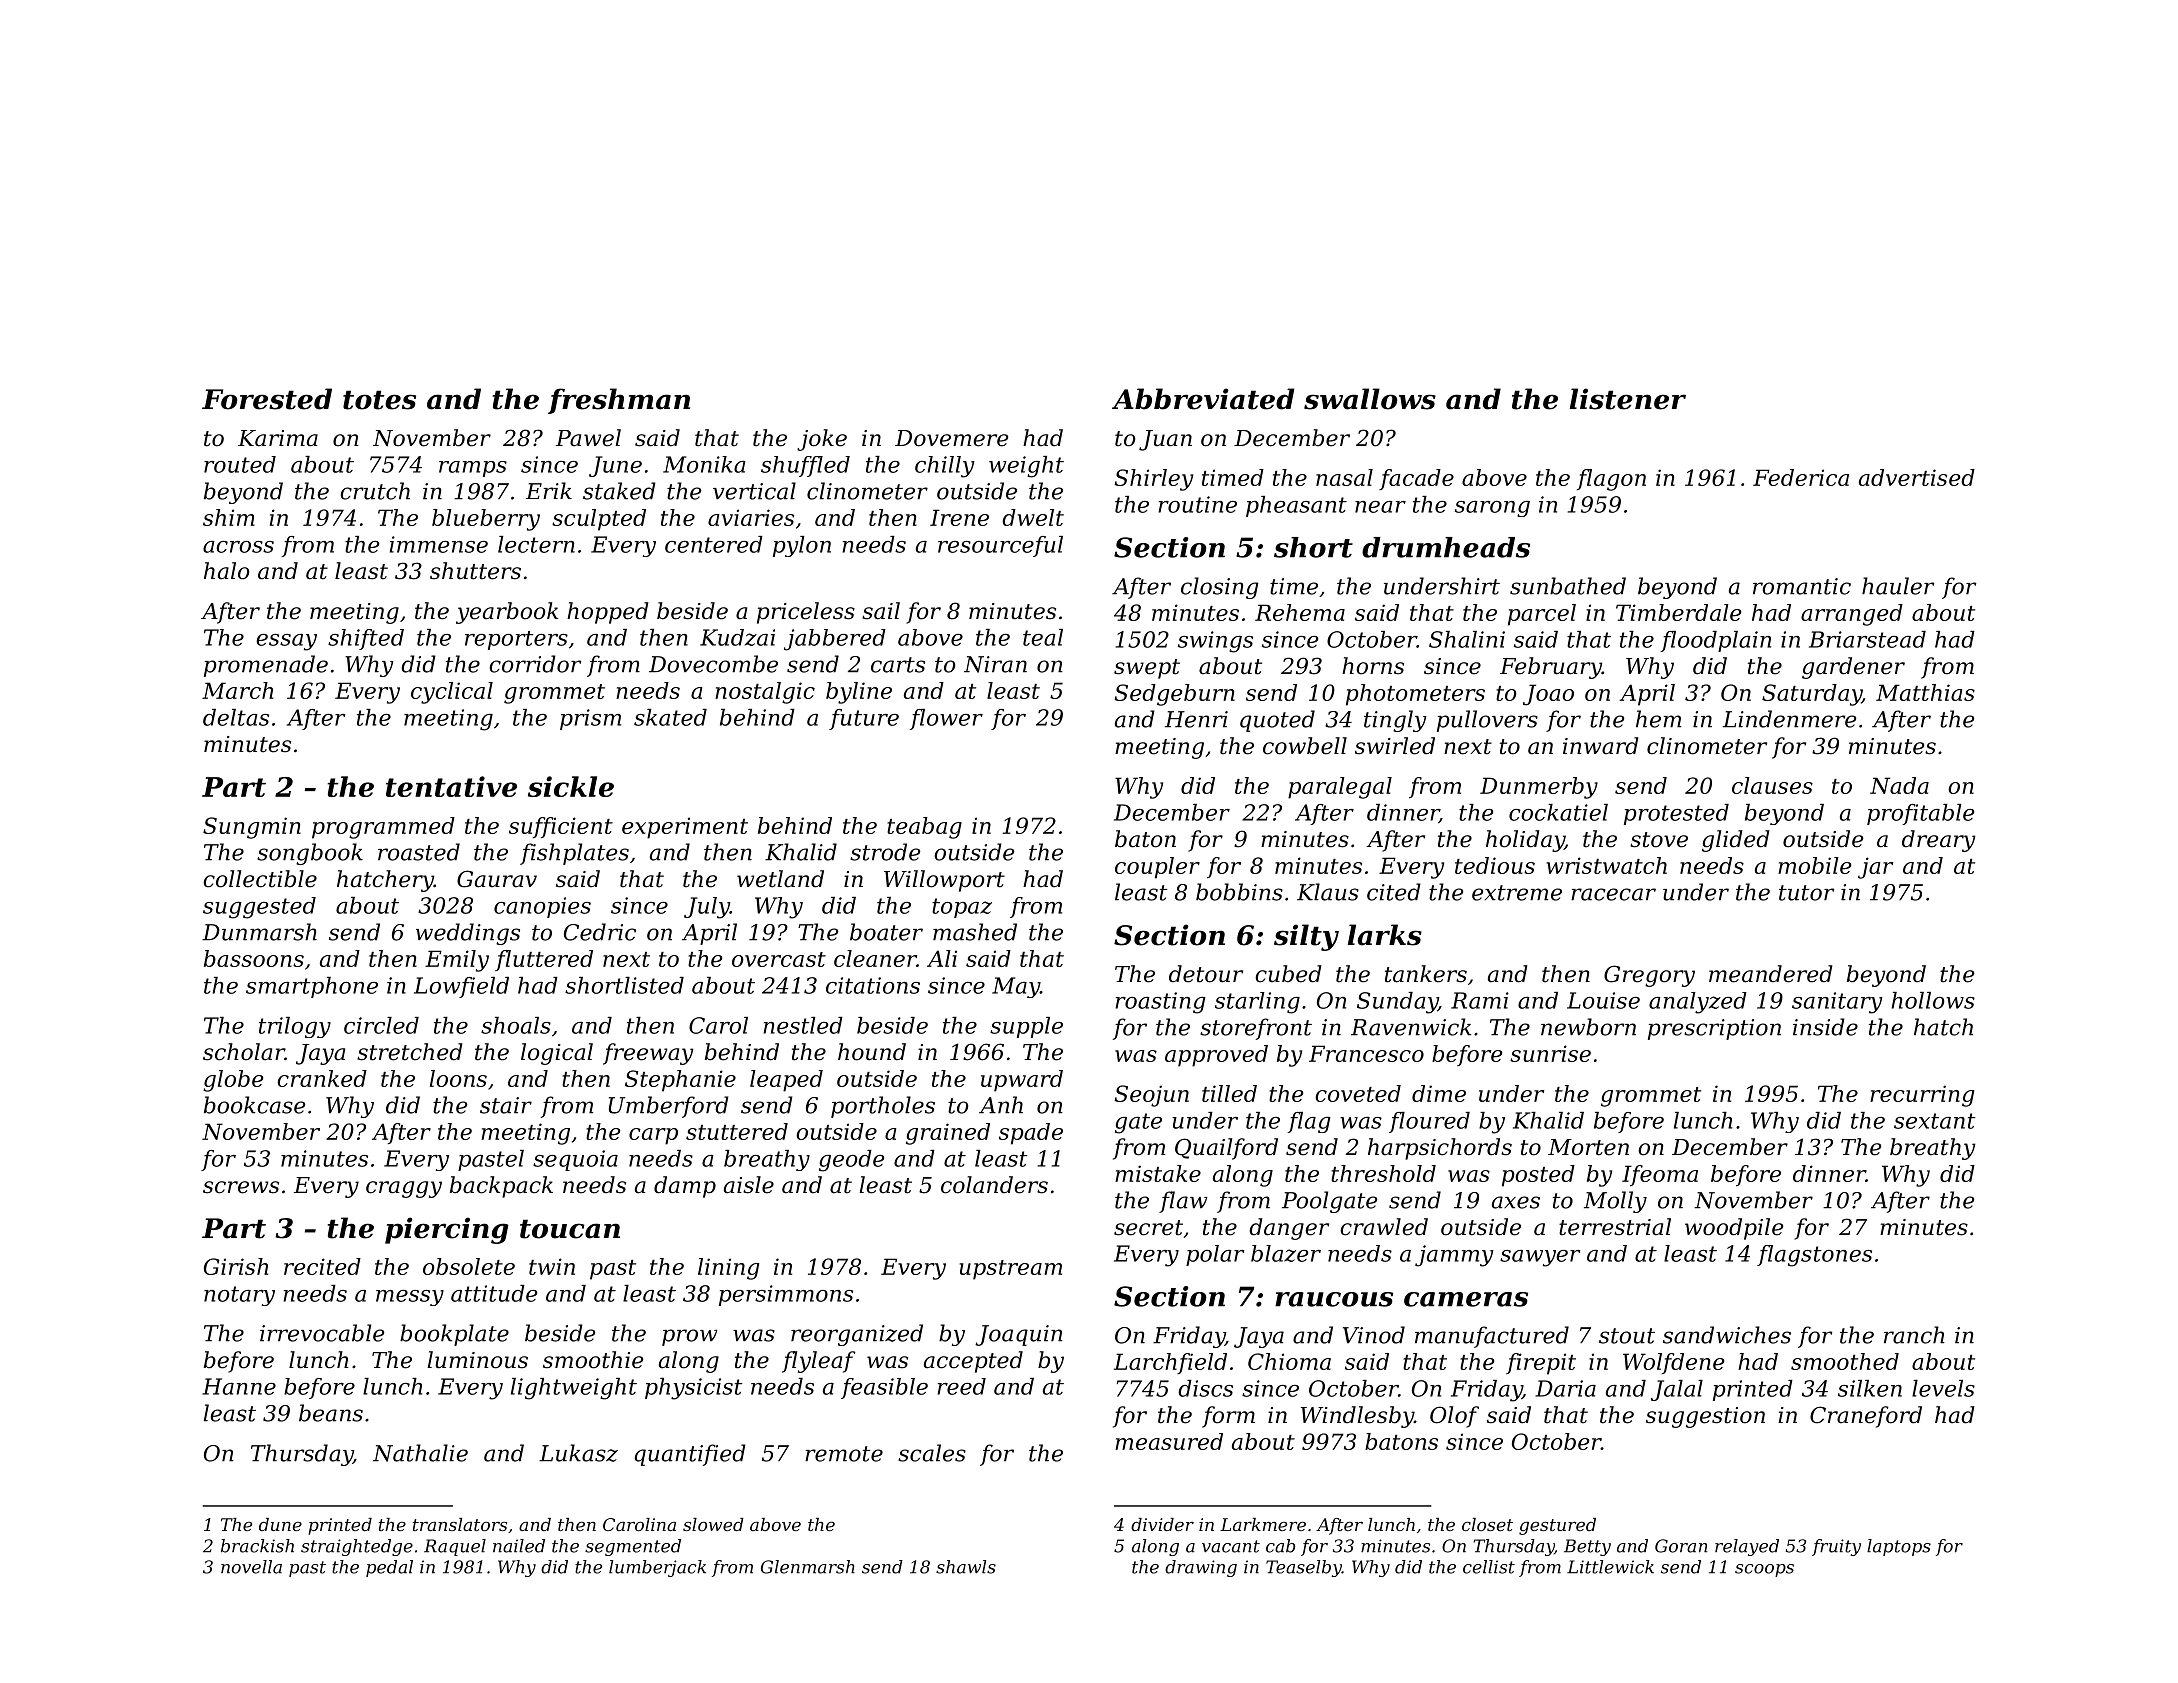  Describe the element at coordinates (227, 571) in the screenshot. I see `halo` at that location.
